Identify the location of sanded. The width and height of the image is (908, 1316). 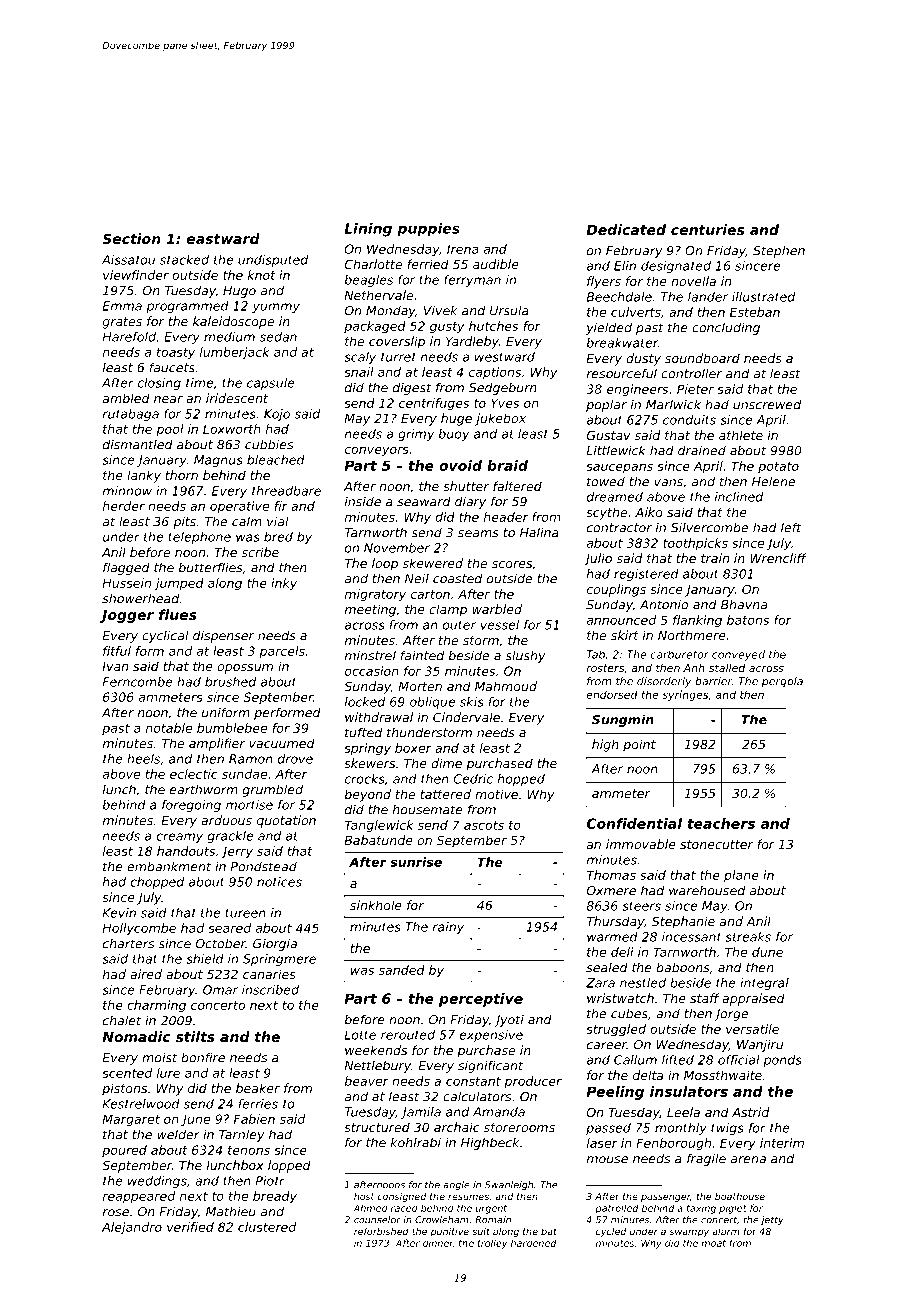
(402, 970).
